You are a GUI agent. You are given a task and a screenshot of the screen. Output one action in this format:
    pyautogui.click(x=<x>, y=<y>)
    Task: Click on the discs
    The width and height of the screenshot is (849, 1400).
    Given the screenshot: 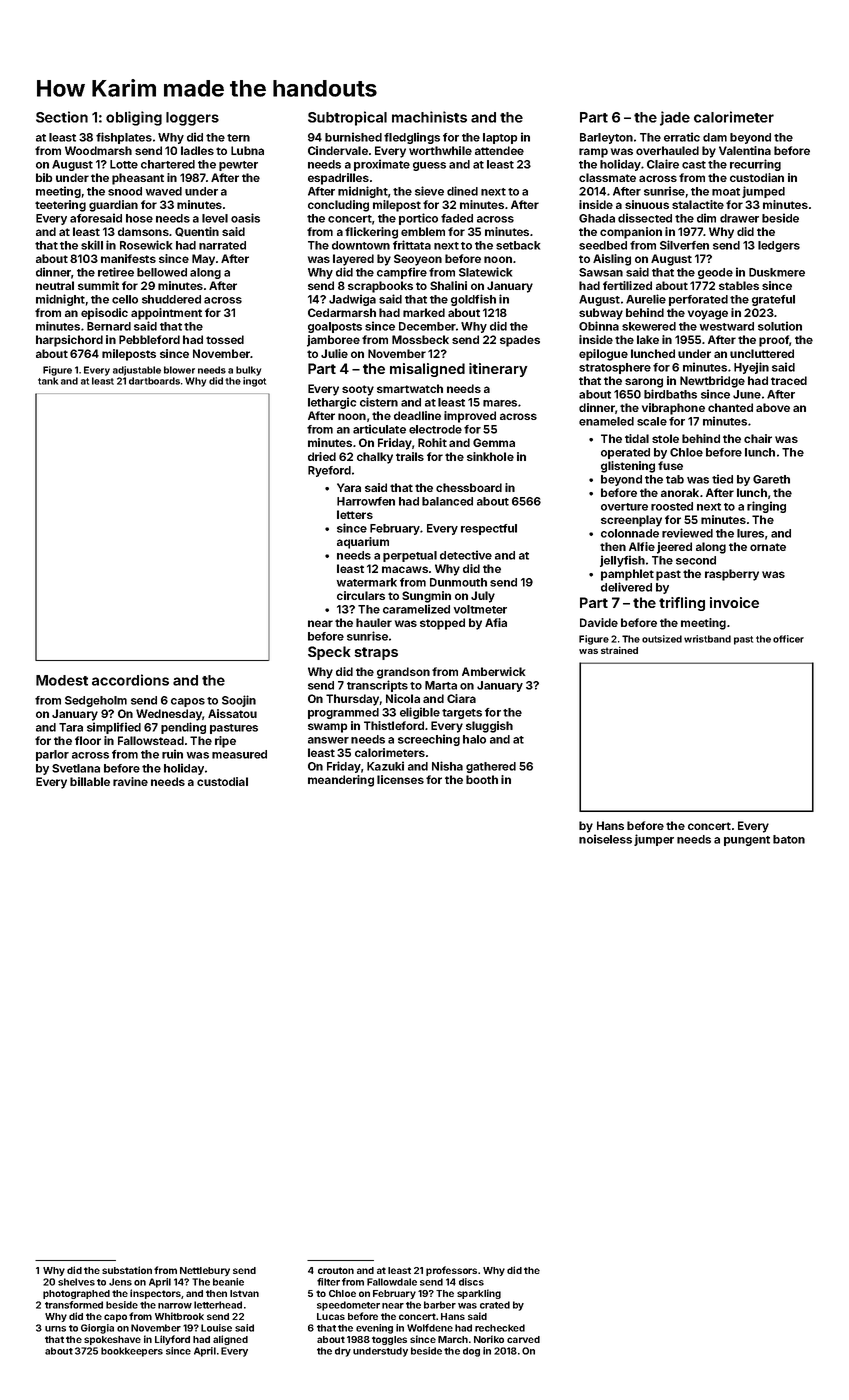 What is the action you would take?
    pyautogui.click(x=471, y=1282)
